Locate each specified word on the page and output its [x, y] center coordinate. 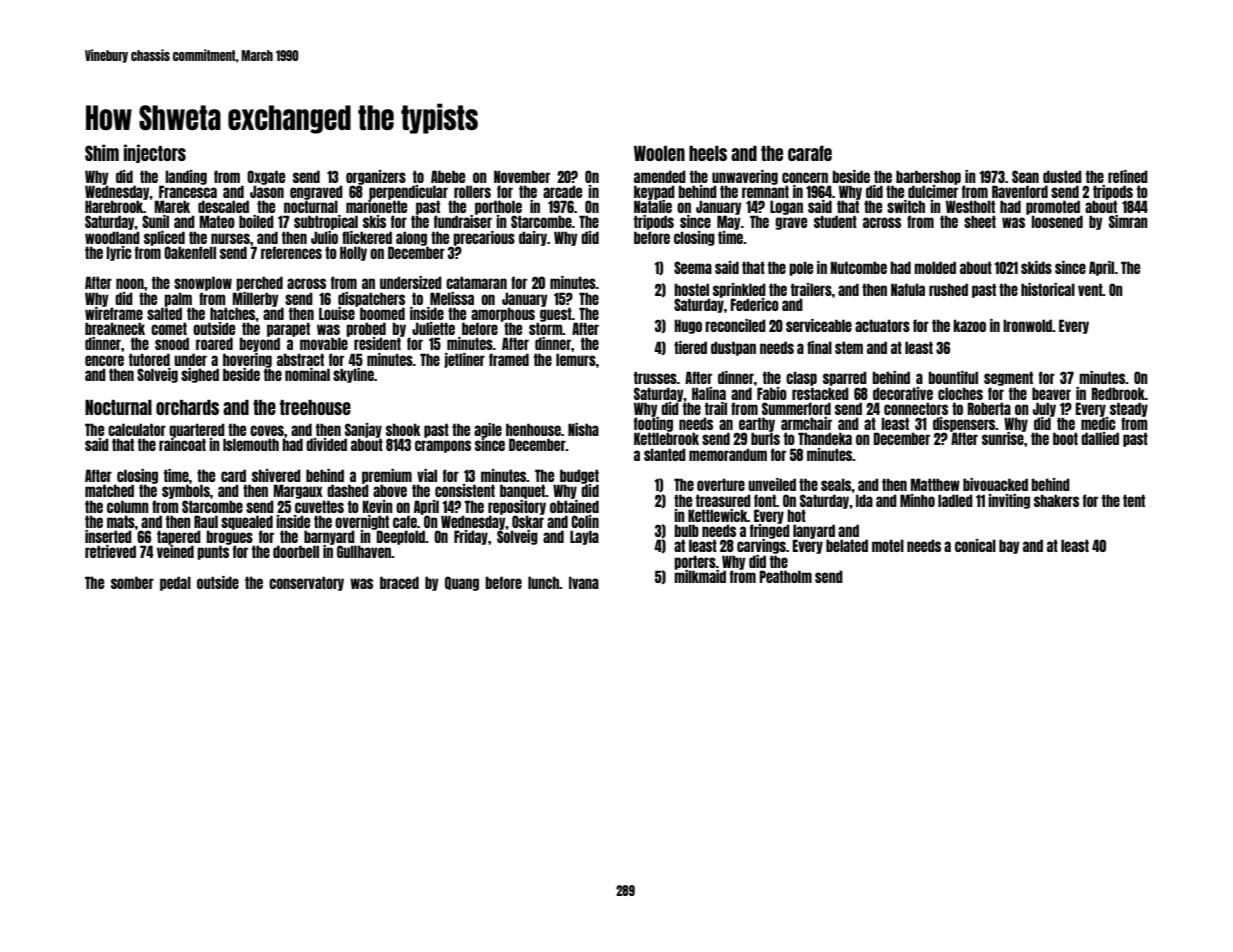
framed [509, 359]
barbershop [928, 177]
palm [178, 299]
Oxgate [266, 177]
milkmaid [700, 576]
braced [399, 582]
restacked [820, 393]
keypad [654, 192]
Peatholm [786, 576]
